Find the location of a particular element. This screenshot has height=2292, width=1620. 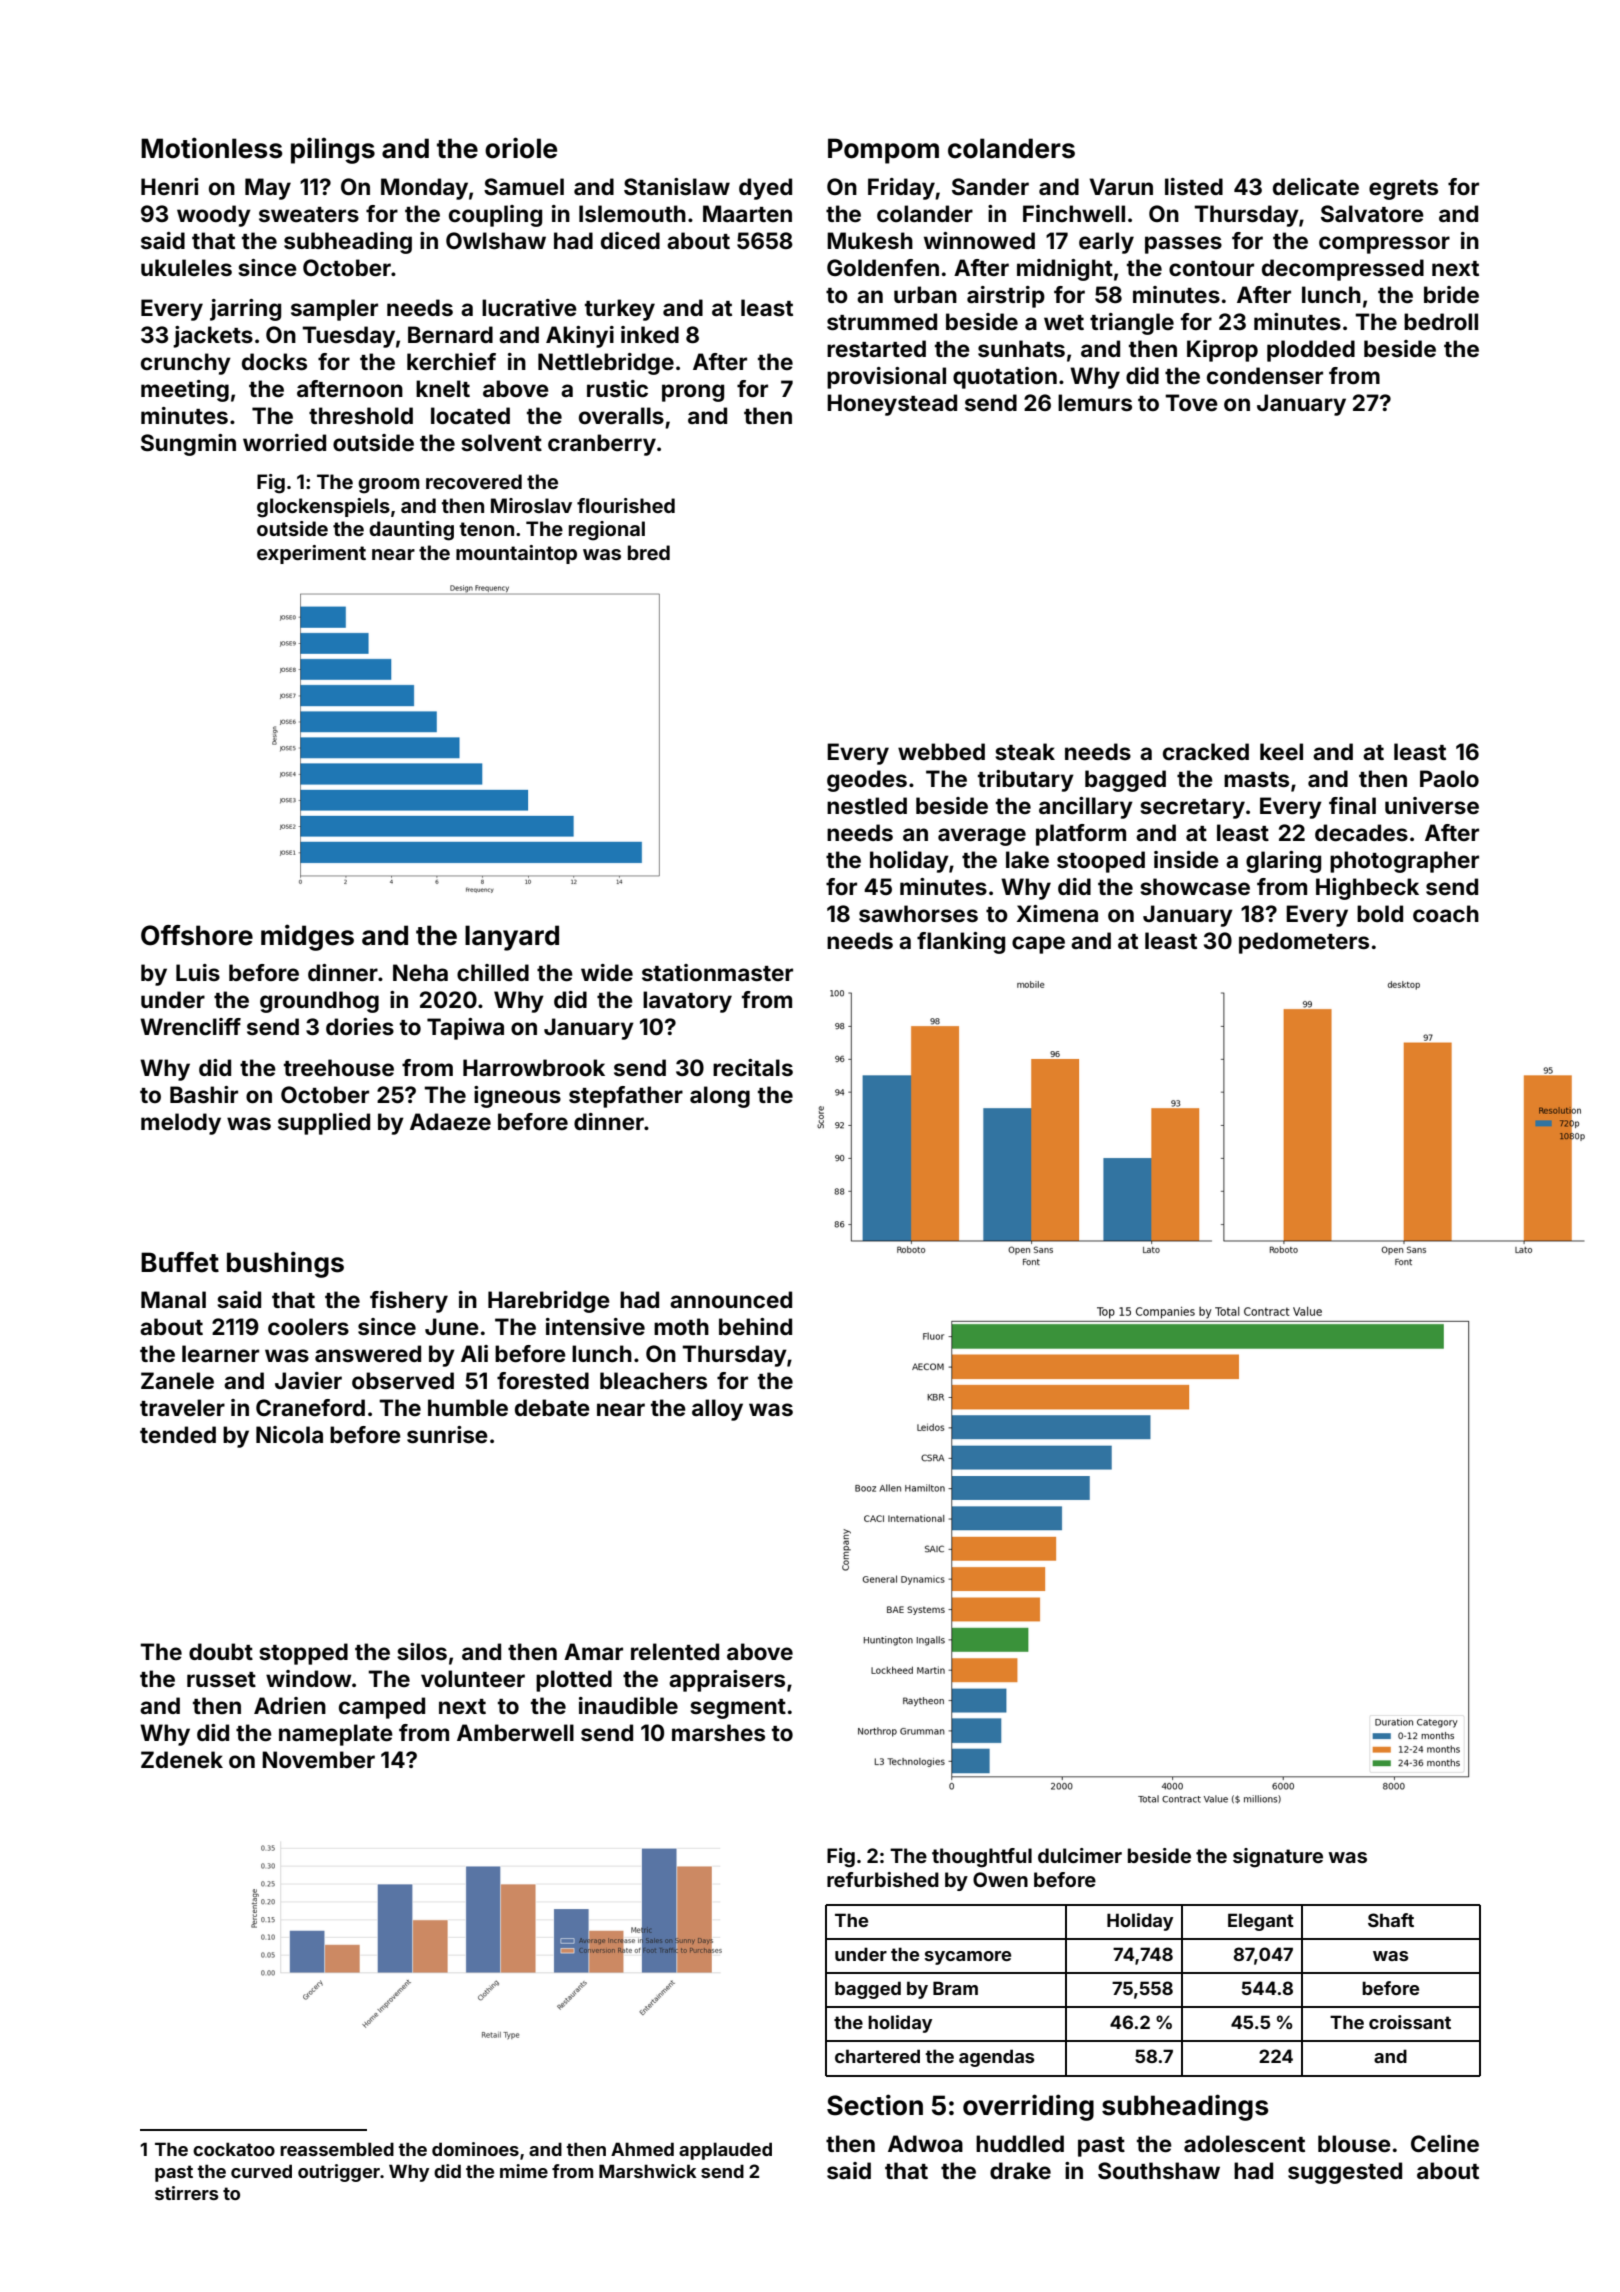

overalls is located at coordinates (621, 415).
